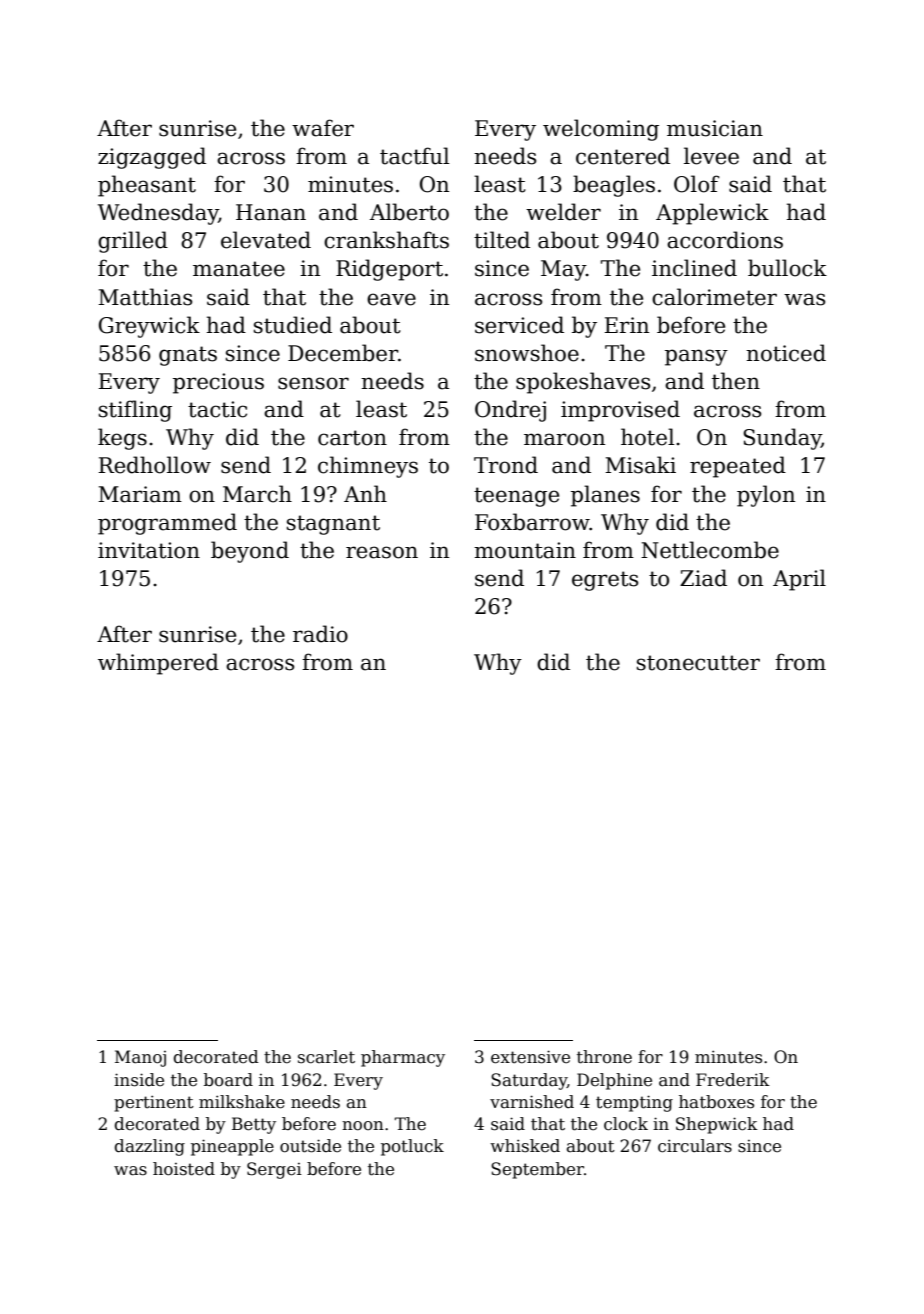 This page has width=924, height=1314. I want to click on extensive, so click(530, 1057).
